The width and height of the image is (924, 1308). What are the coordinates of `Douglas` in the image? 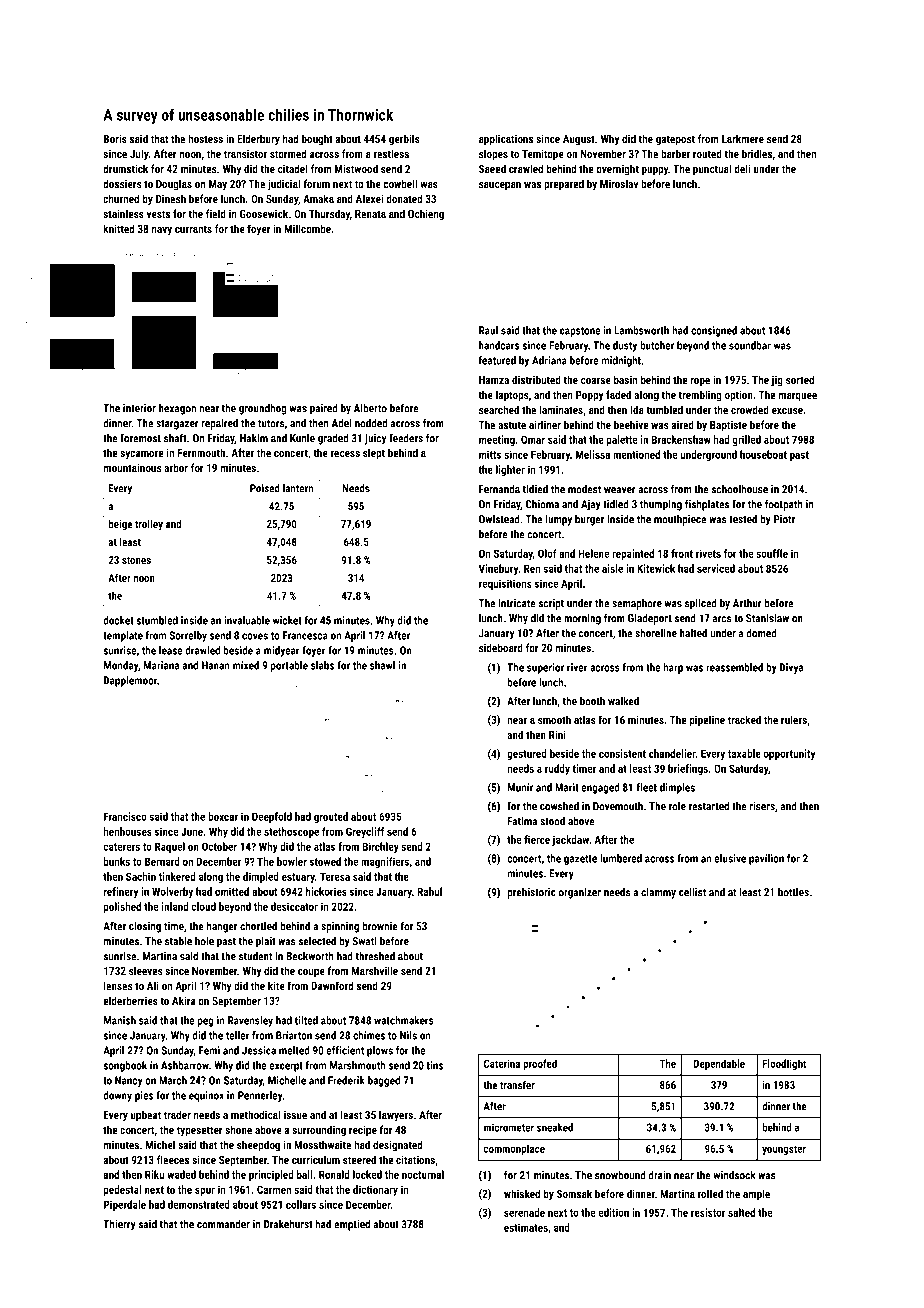 It's located at (174, 185).
